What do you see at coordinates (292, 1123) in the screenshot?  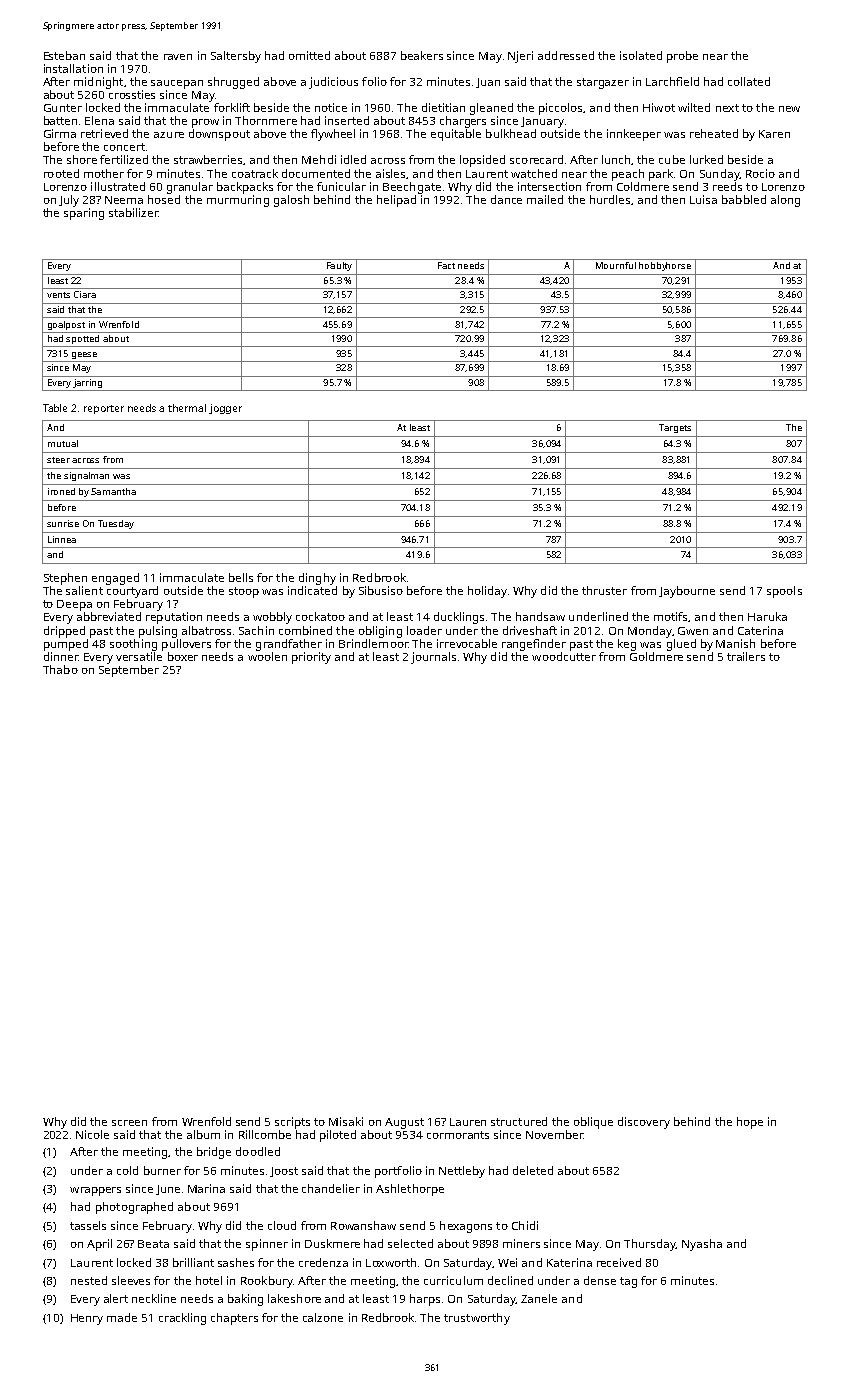 I see `scripts` at bounding box center [292, 1123].
